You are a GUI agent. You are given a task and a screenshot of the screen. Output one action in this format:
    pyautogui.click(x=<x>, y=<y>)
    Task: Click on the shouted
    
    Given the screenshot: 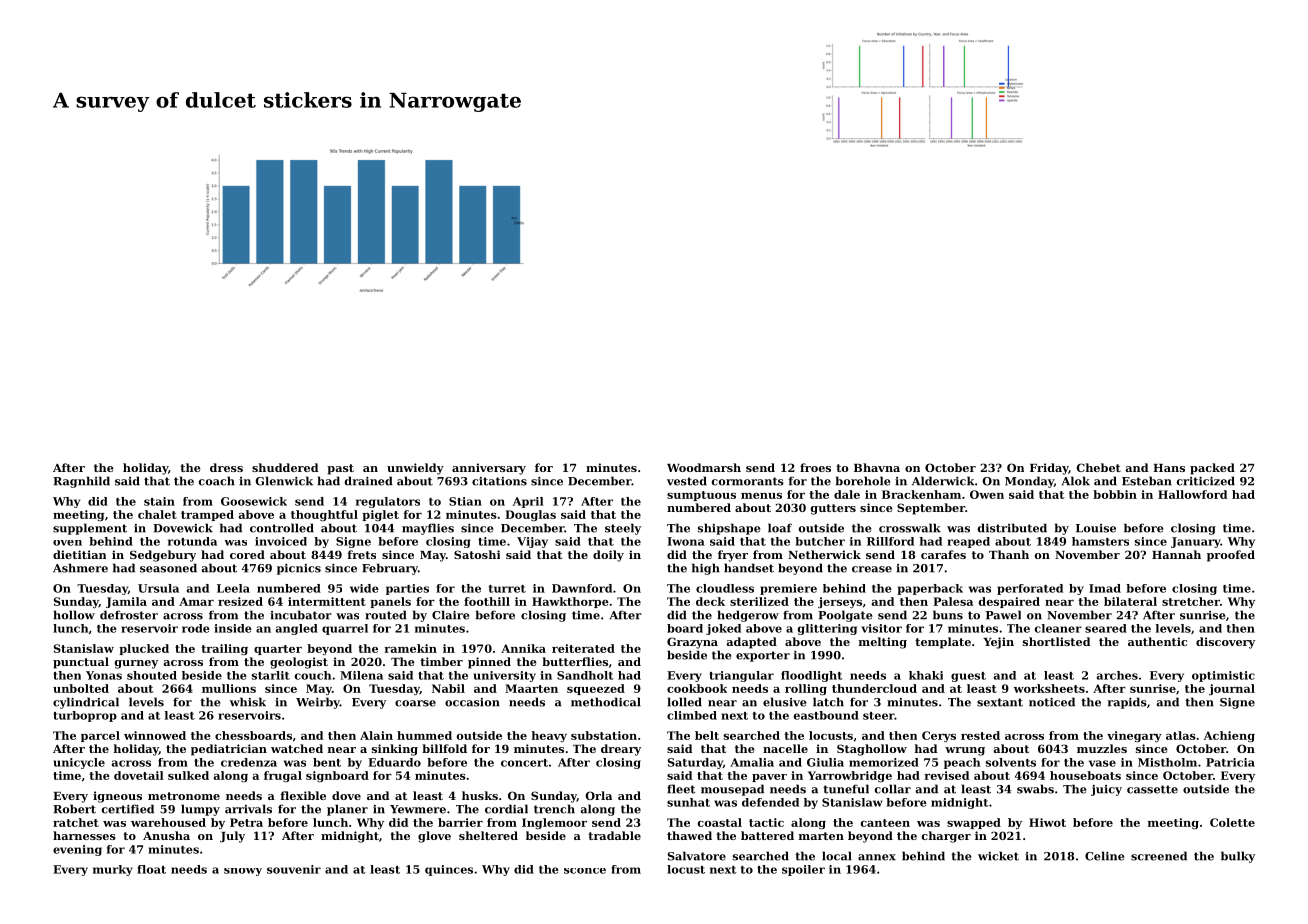 What is the action you would take?
    pyautogui.click(x=152, y=675)
